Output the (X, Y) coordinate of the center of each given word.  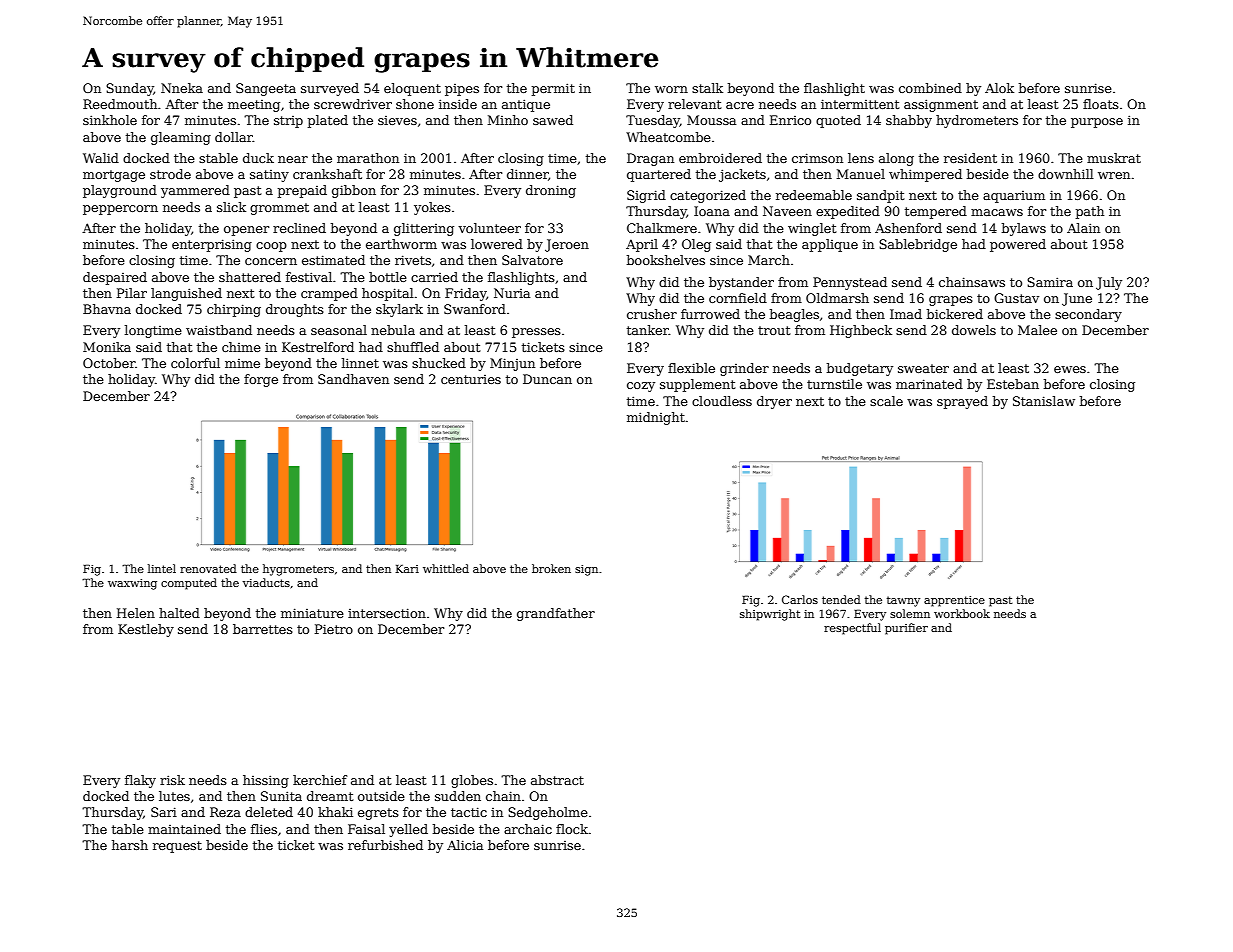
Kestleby (146, 630)
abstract (557, 780)
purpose (1097, 123)
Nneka (182, 88)
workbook (962, 613)
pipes (462, 90)
